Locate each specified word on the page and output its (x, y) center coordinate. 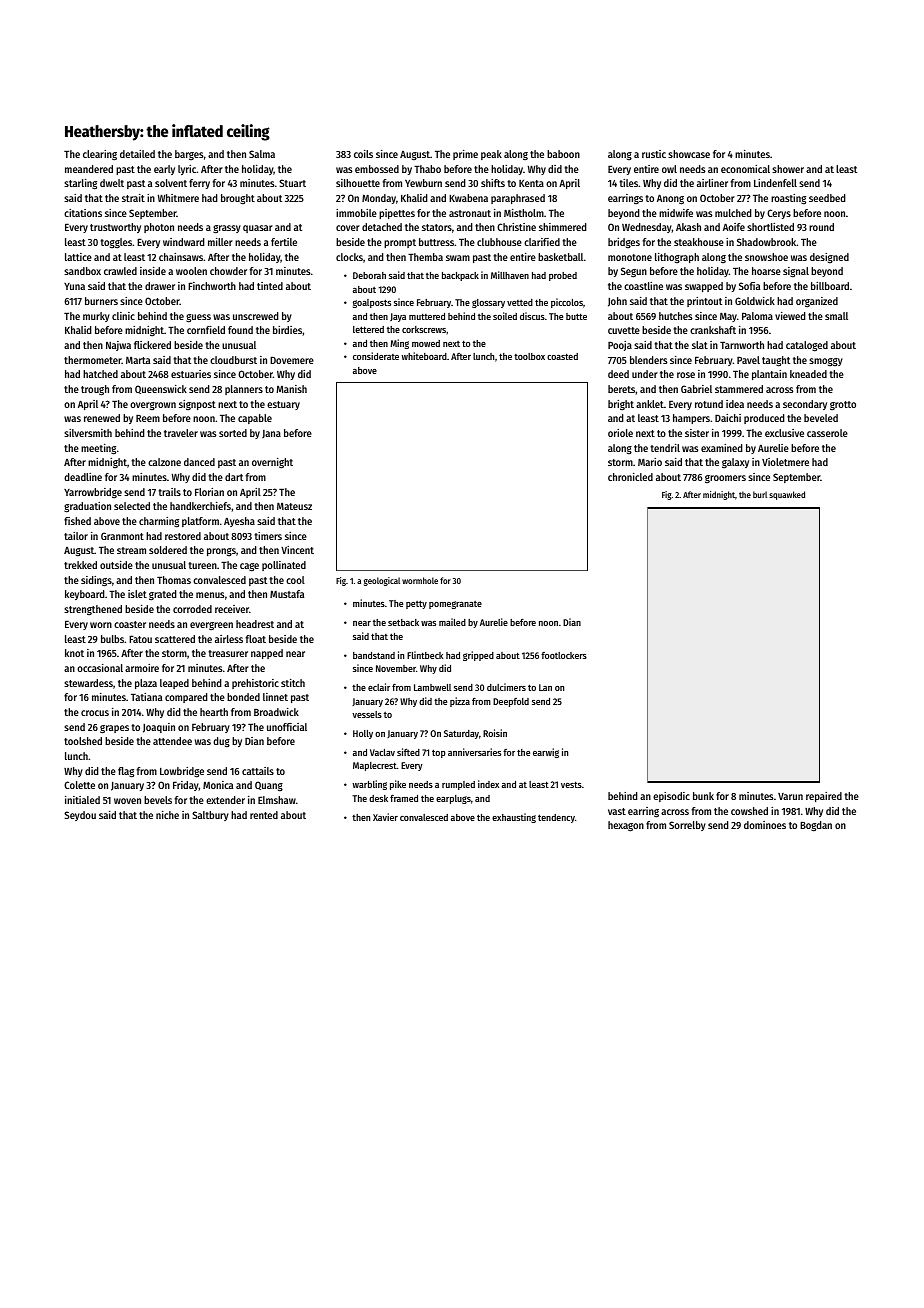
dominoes (765, 825)
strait (133, 198)
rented (264, 815)
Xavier (385, 817)
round (821, 227)
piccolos (567, 303)
